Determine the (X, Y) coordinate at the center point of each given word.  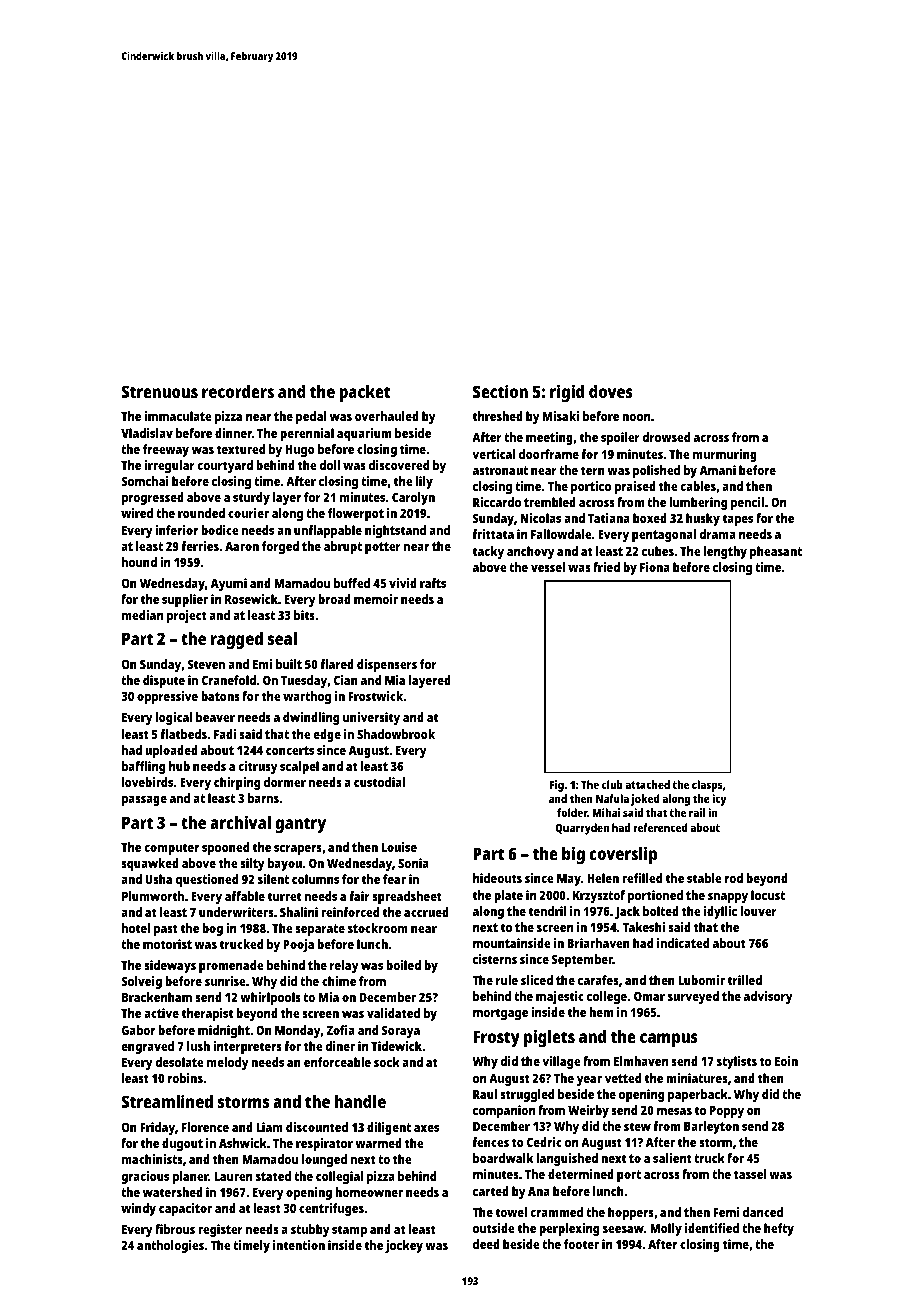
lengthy (725, 552)
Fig (557, 786)
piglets (549, 1038)
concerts (290, 750)
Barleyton (711, 1127)
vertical (494, 454)
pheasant (776, 552)
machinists (152, 1159)
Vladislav (147, 433)
